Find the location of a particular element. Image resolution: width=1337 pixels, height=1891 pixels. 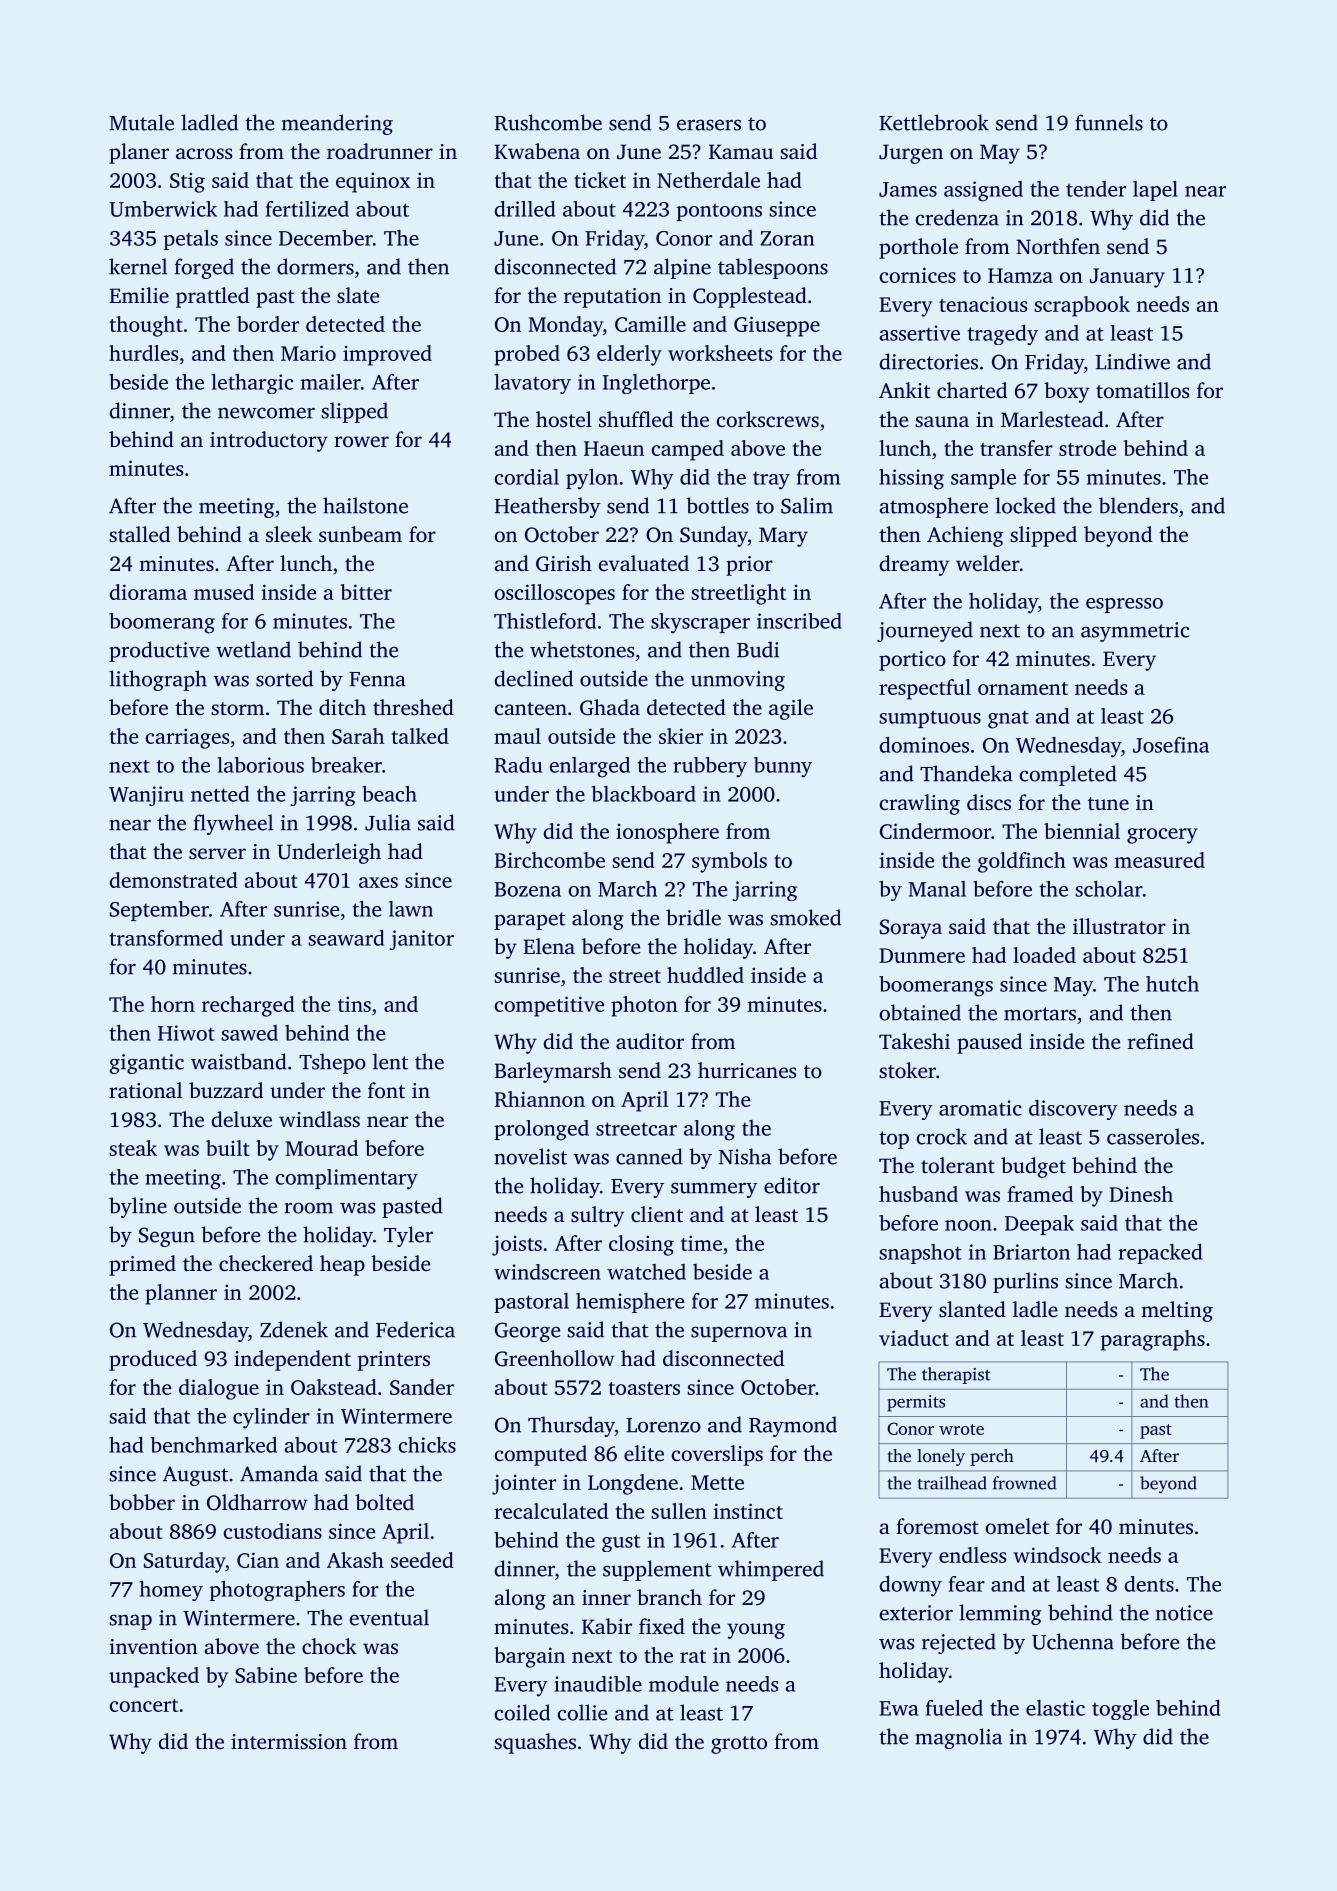

meandering is located at coordinates (337, 124).
